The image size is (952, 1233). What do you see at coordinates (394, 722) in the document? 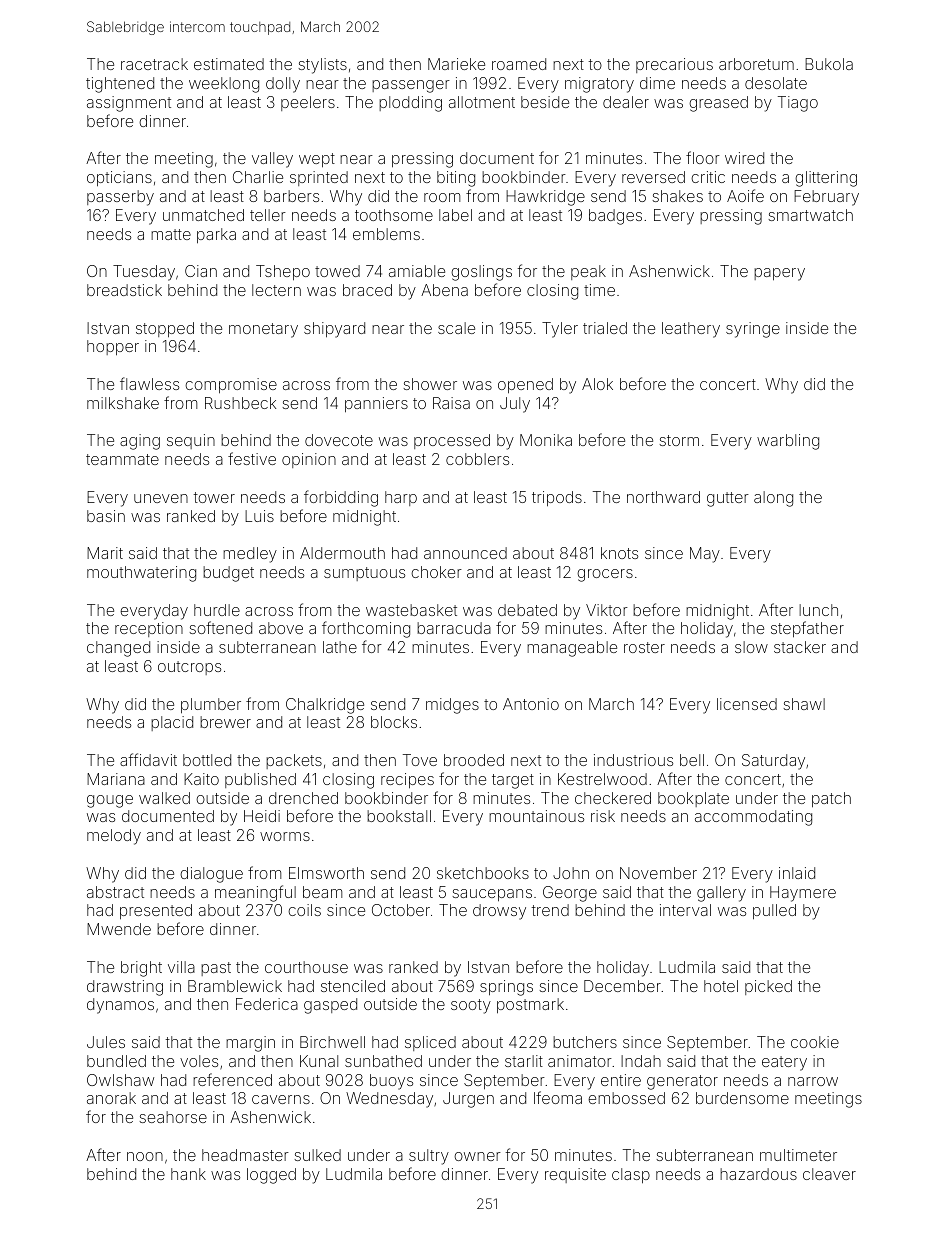
I see `blocks` at bounding box center [394, 722].
